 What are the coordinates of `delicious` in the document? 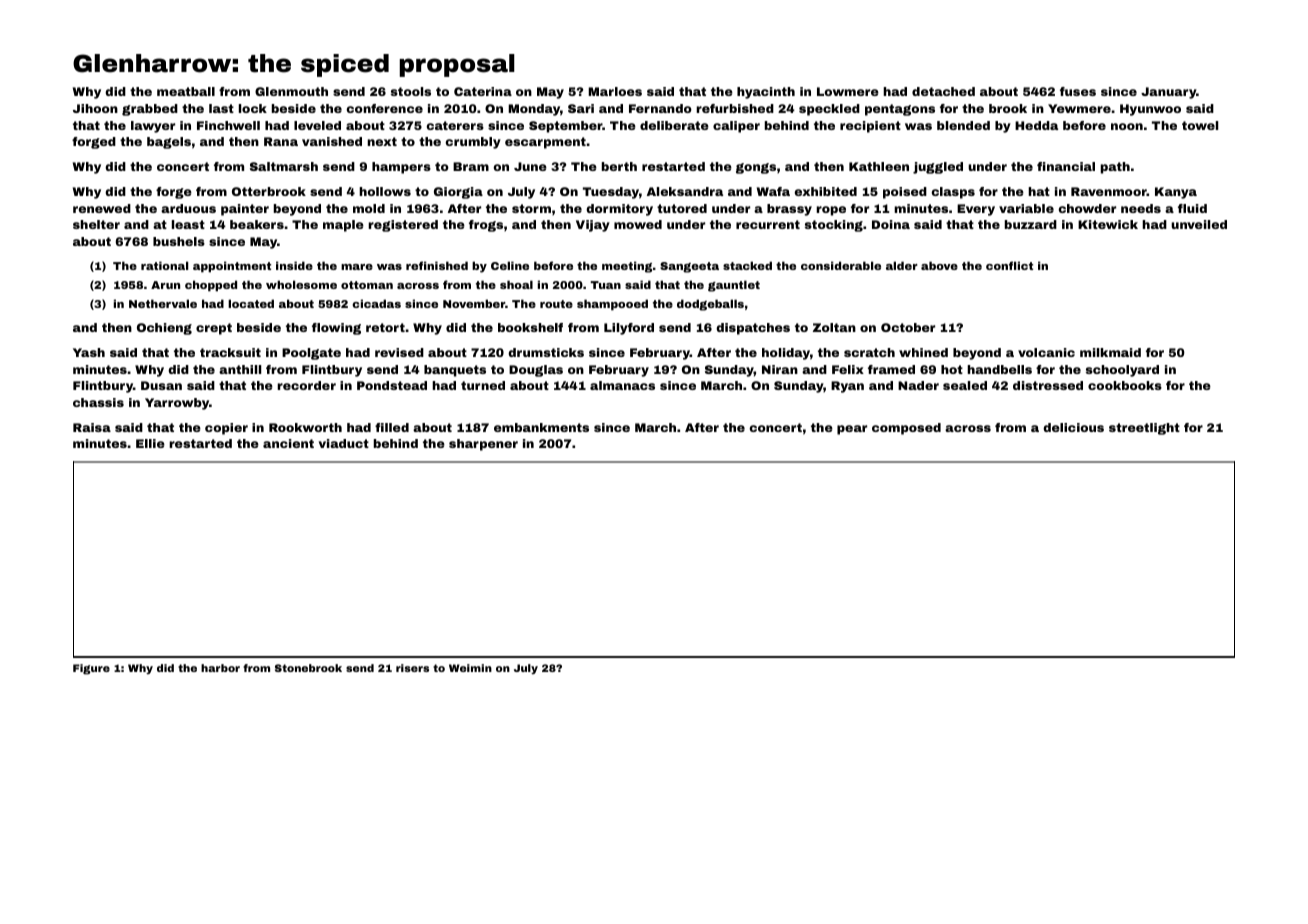 It's located at (1073, 427).
